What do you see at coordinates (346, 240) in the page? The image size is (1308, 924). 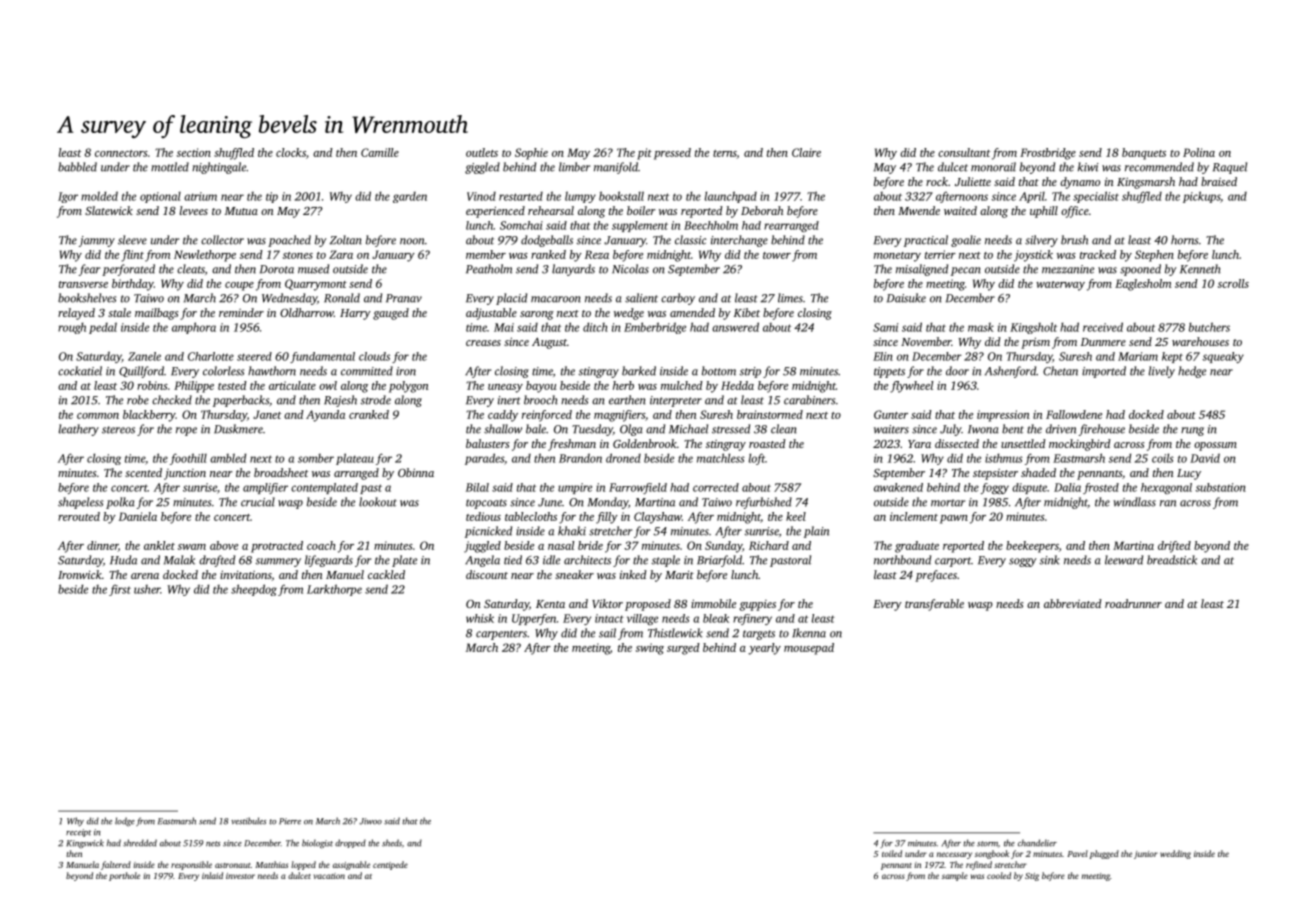 I see `Zoltan` at bounding box center [346, 240].
